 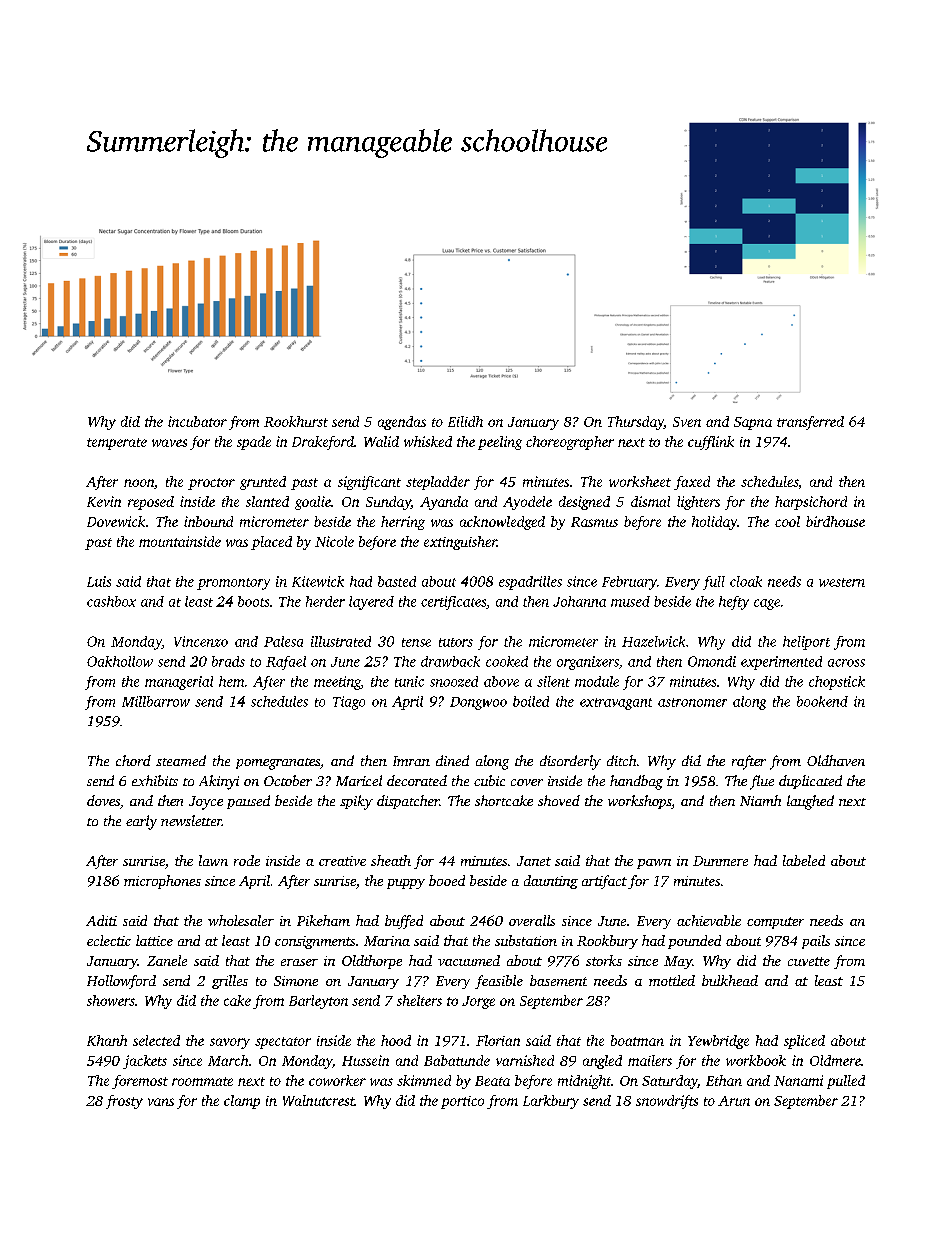 What do you see at coordinates (489, 780) in the page?
I see `cubic` at bounding box center [489, 780].
